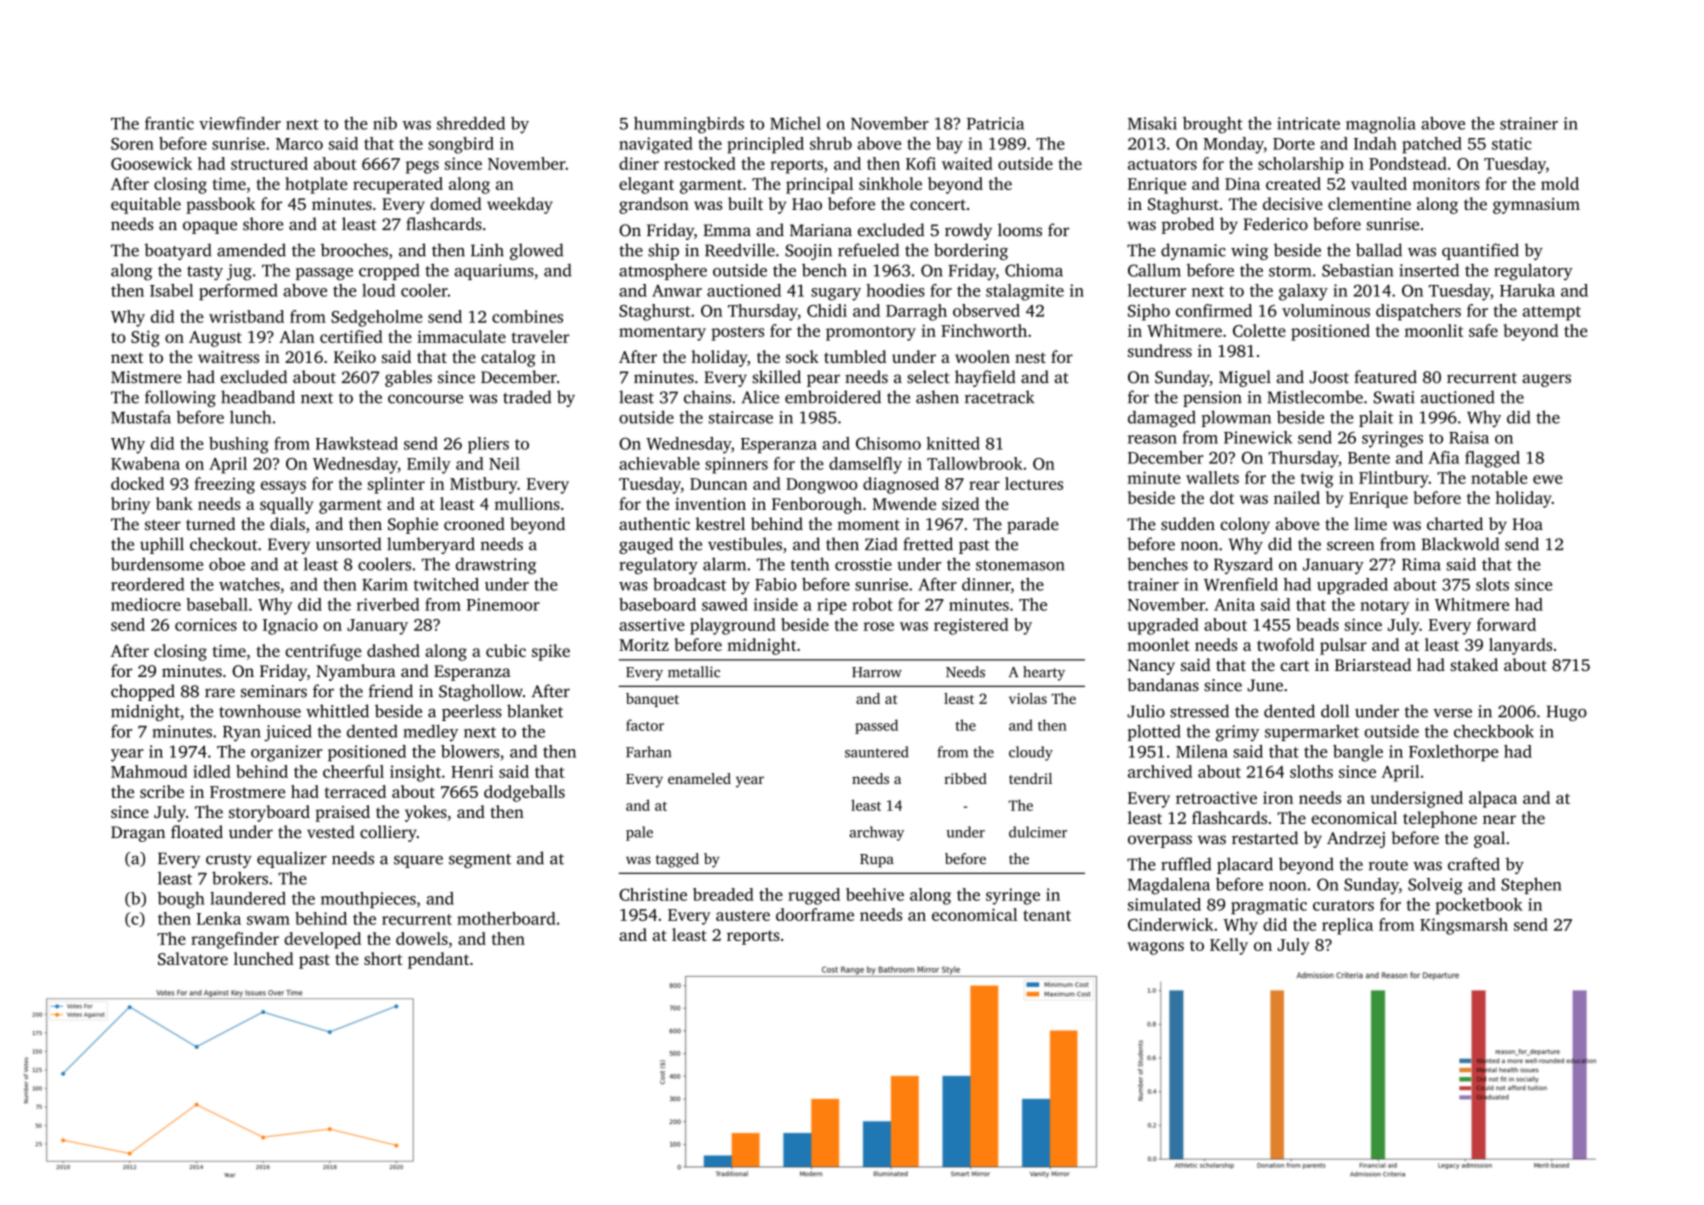 Image resolution: width=1704 pixels, height=1205 pixels. Describe the element at coordinates (193, 958) in the image. I see `Salvatore` at that location.
